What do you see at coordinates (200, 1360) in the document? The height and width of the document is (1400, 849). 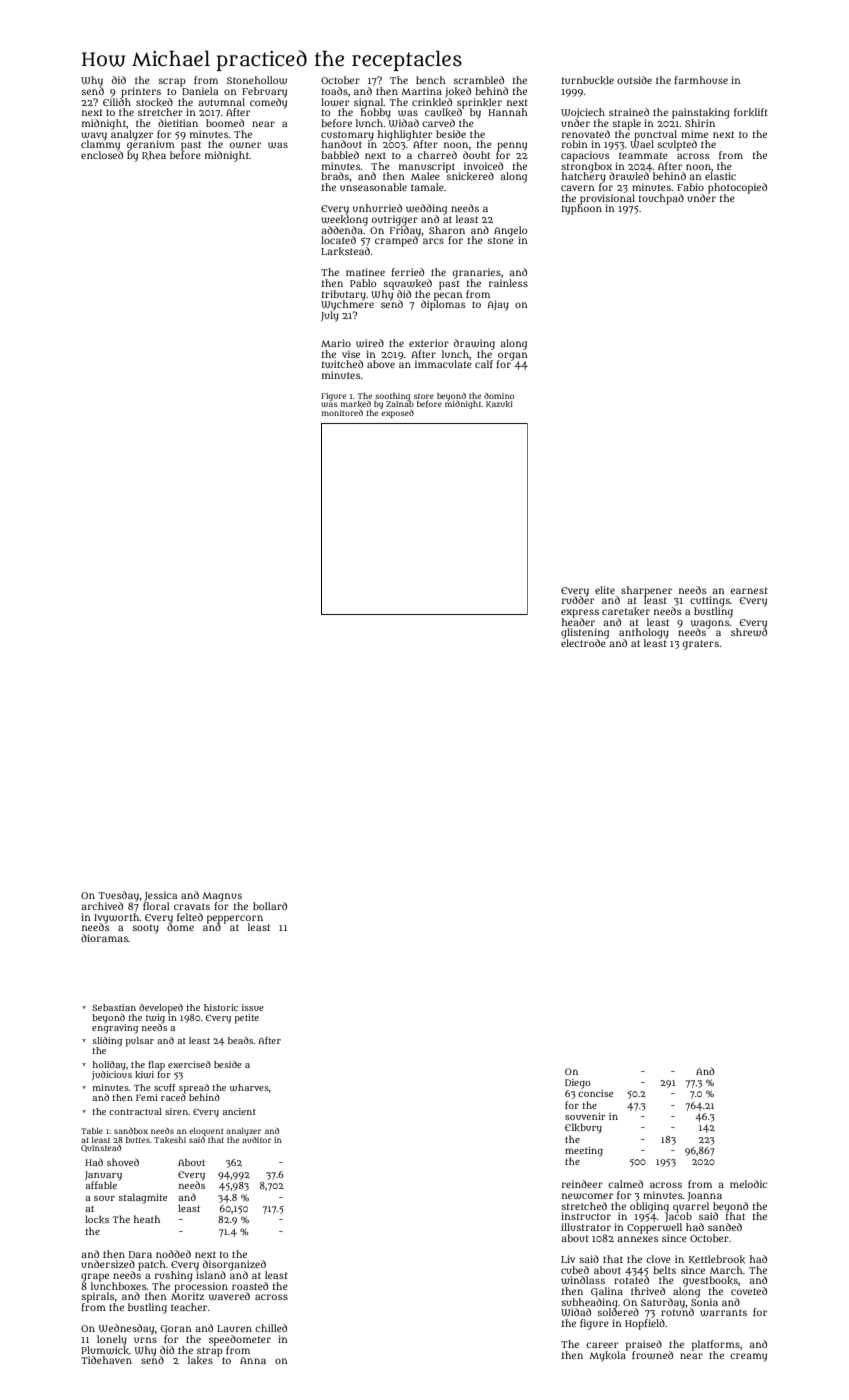 I see `lakes` at bounding box center [200, 1360].
